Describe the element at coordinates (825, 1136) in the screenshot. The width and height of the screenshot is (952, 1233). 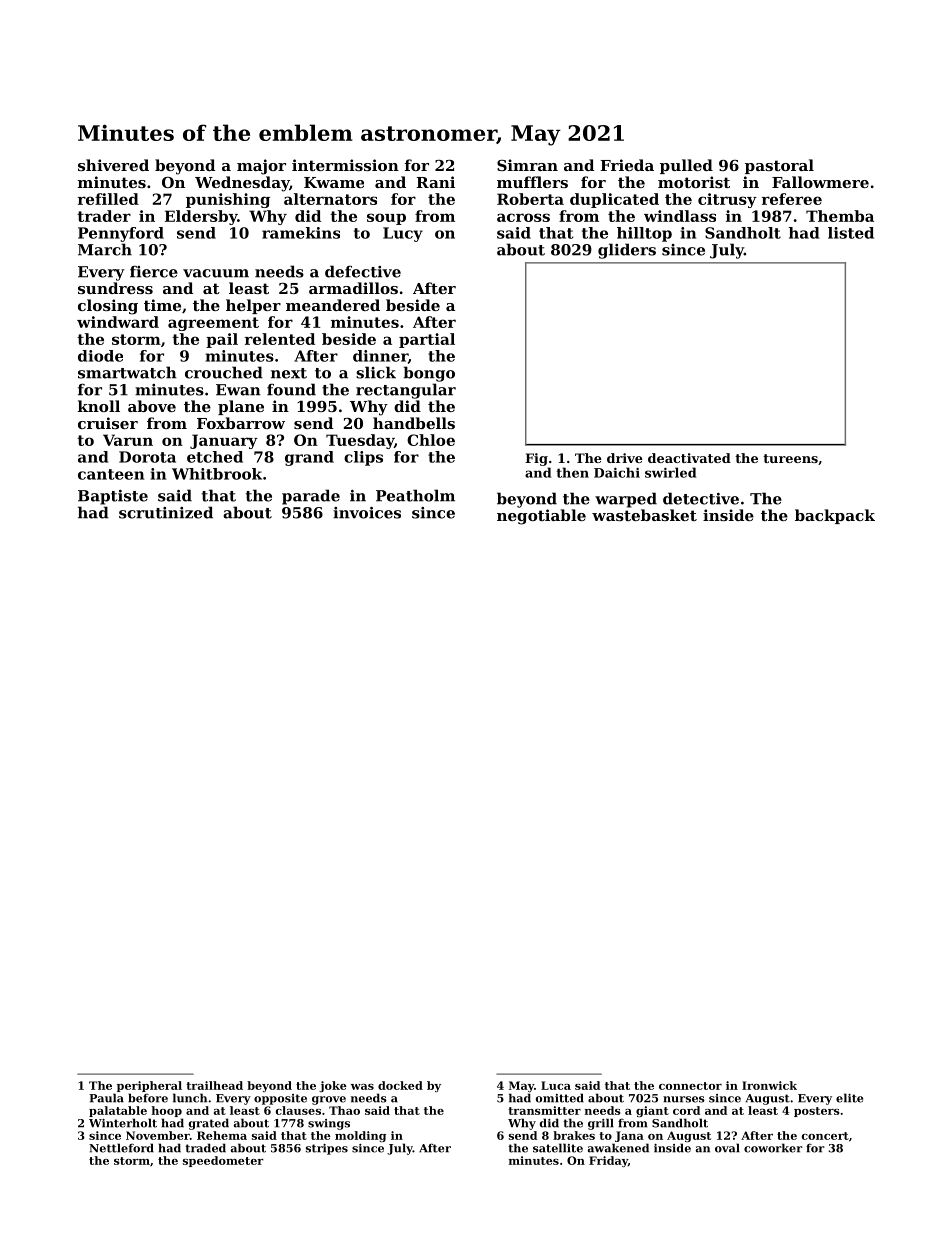
I see `concert` at that location.
